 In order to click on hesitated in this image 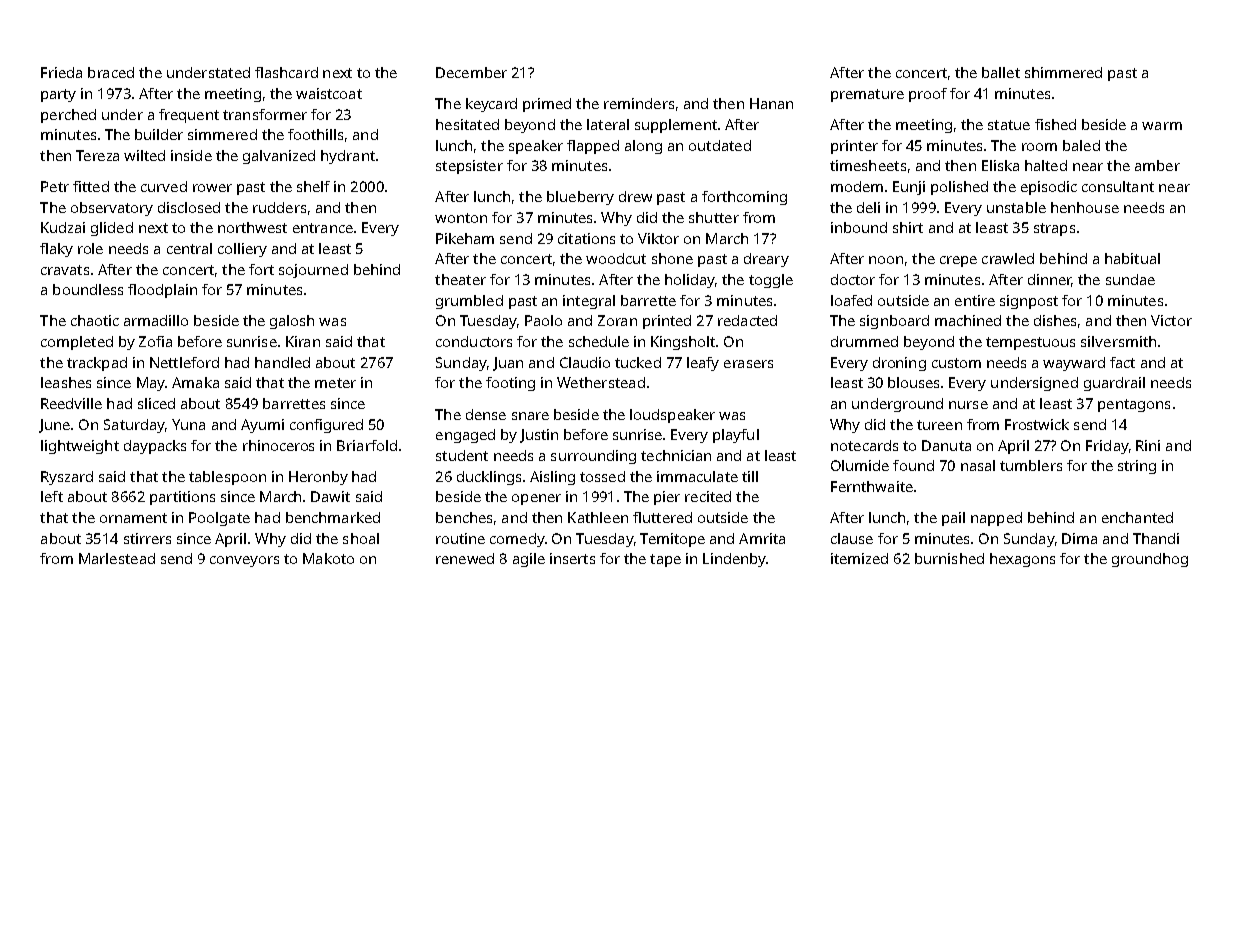, I will do `click(467, 124)`.
